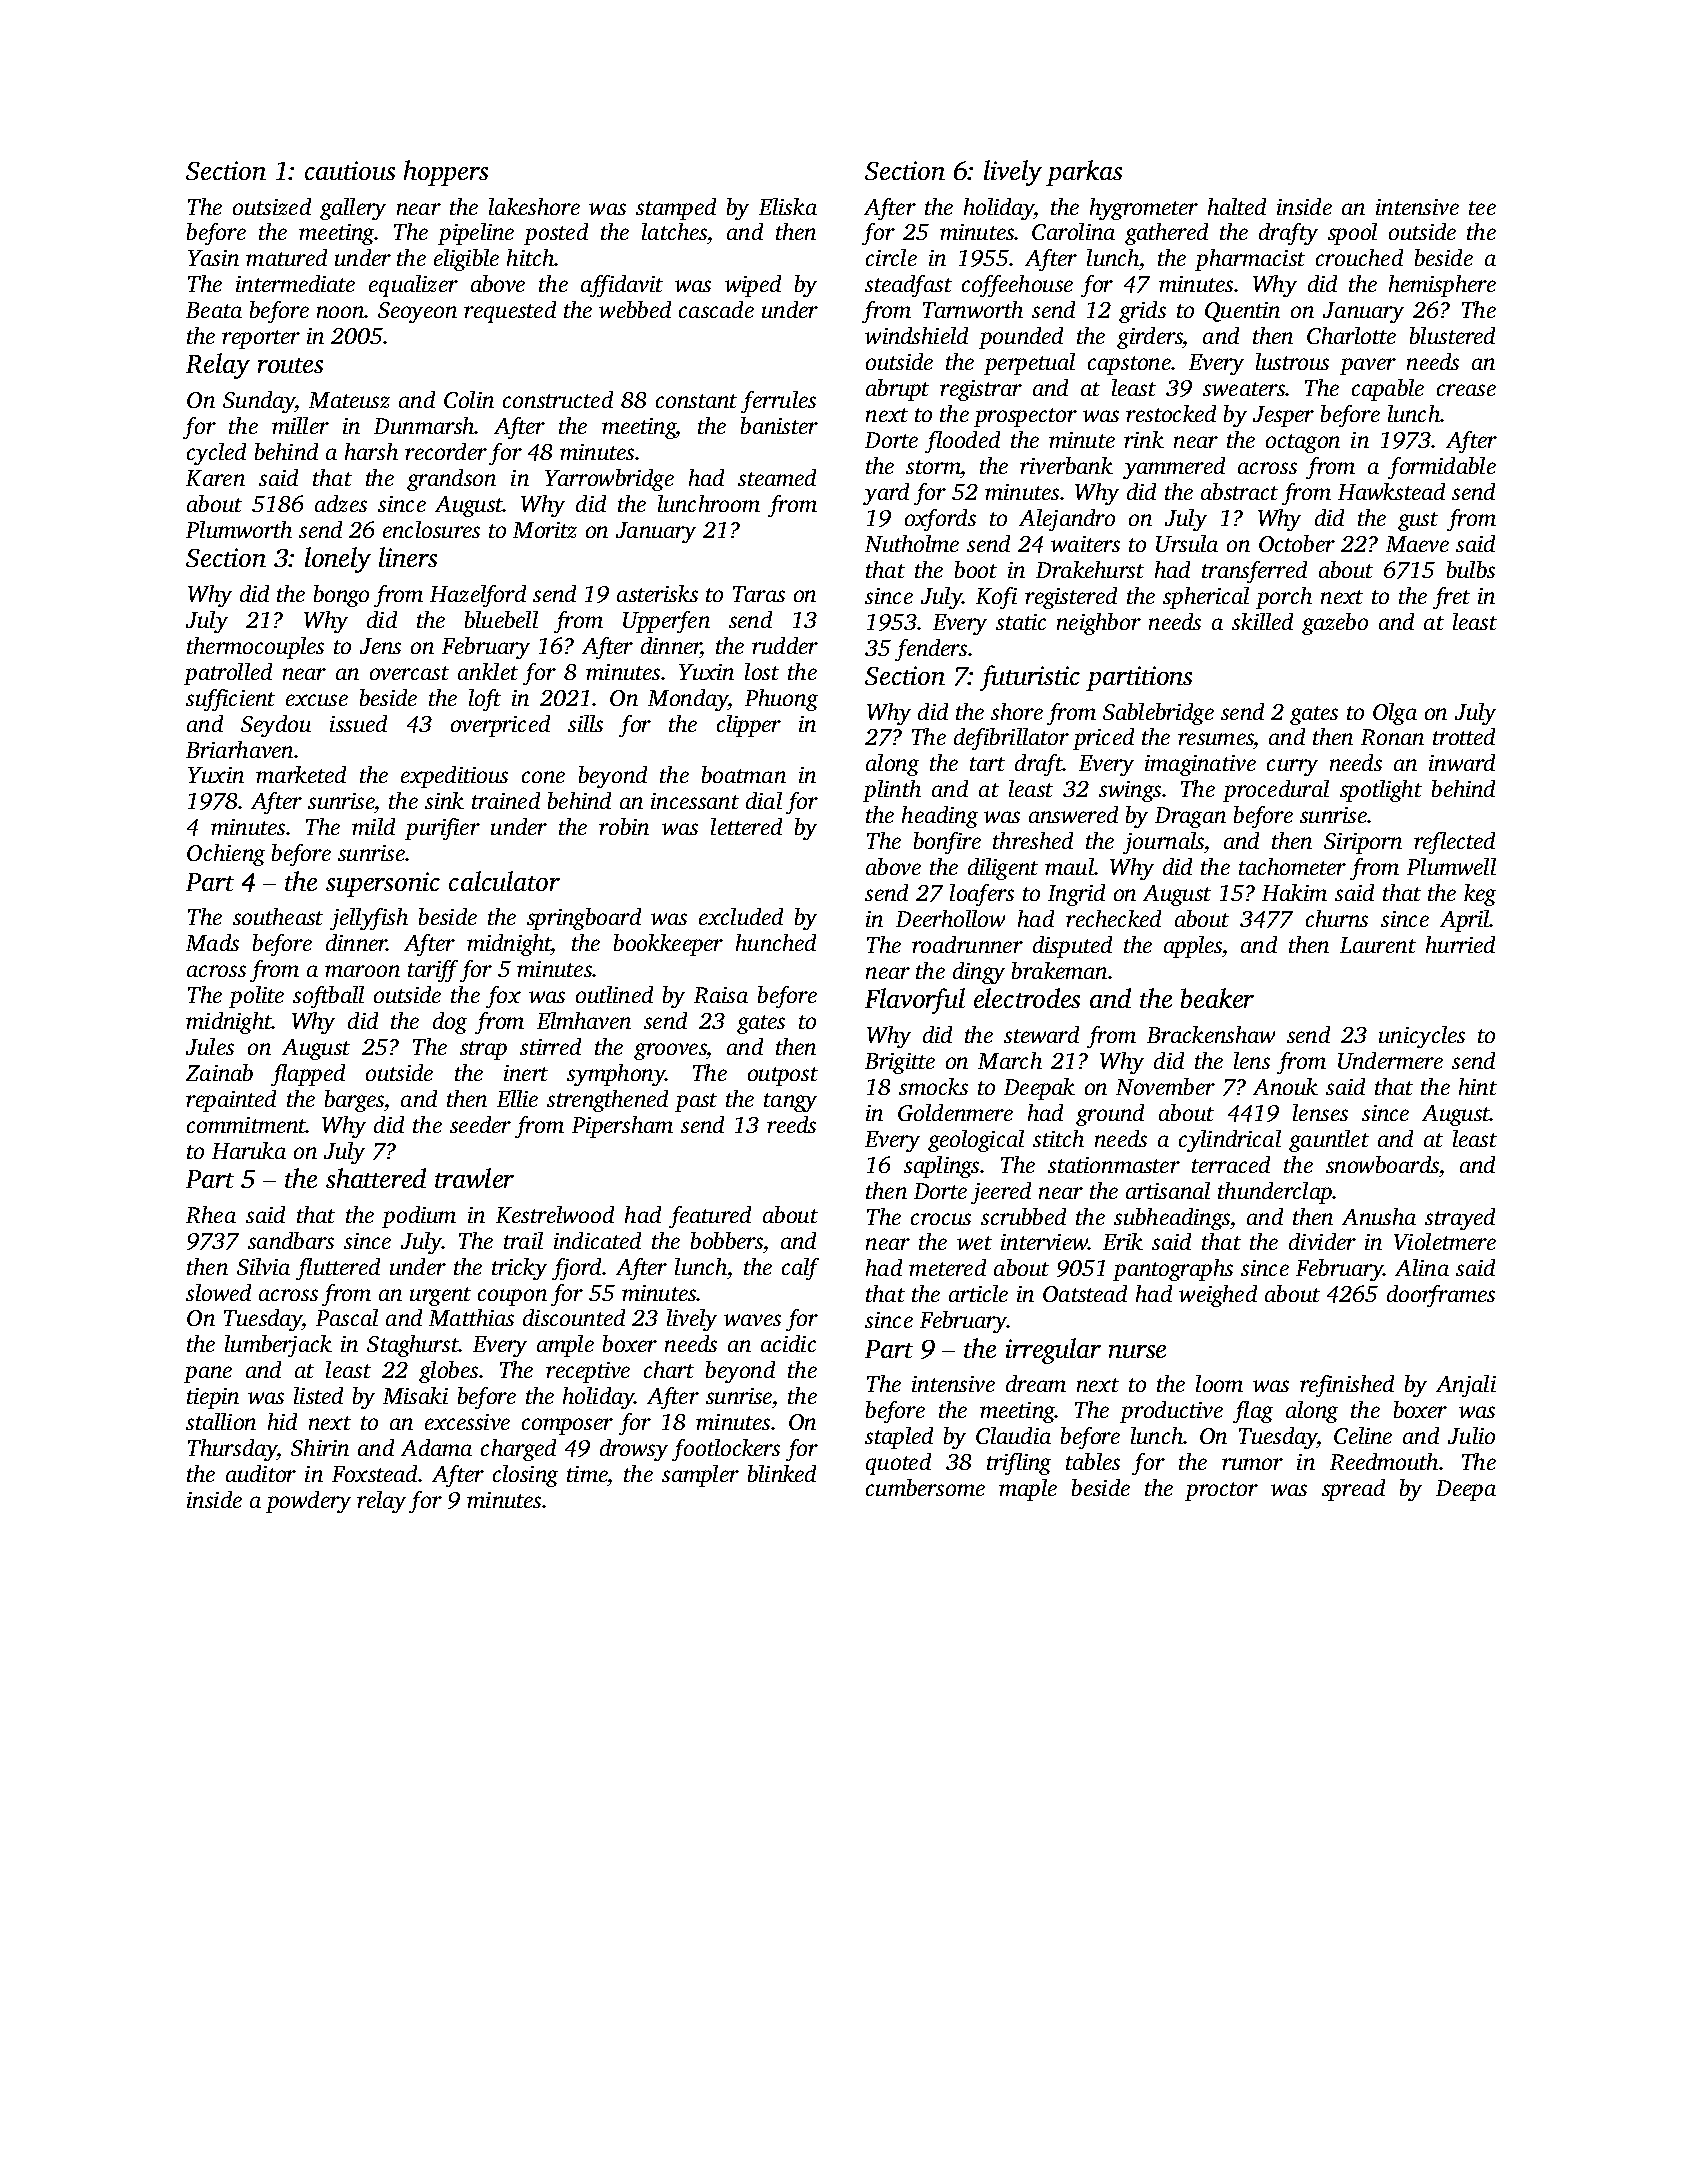 This screenshot has height=2178, width=1683. I want to click on thermocouples, so click(255, 648).
